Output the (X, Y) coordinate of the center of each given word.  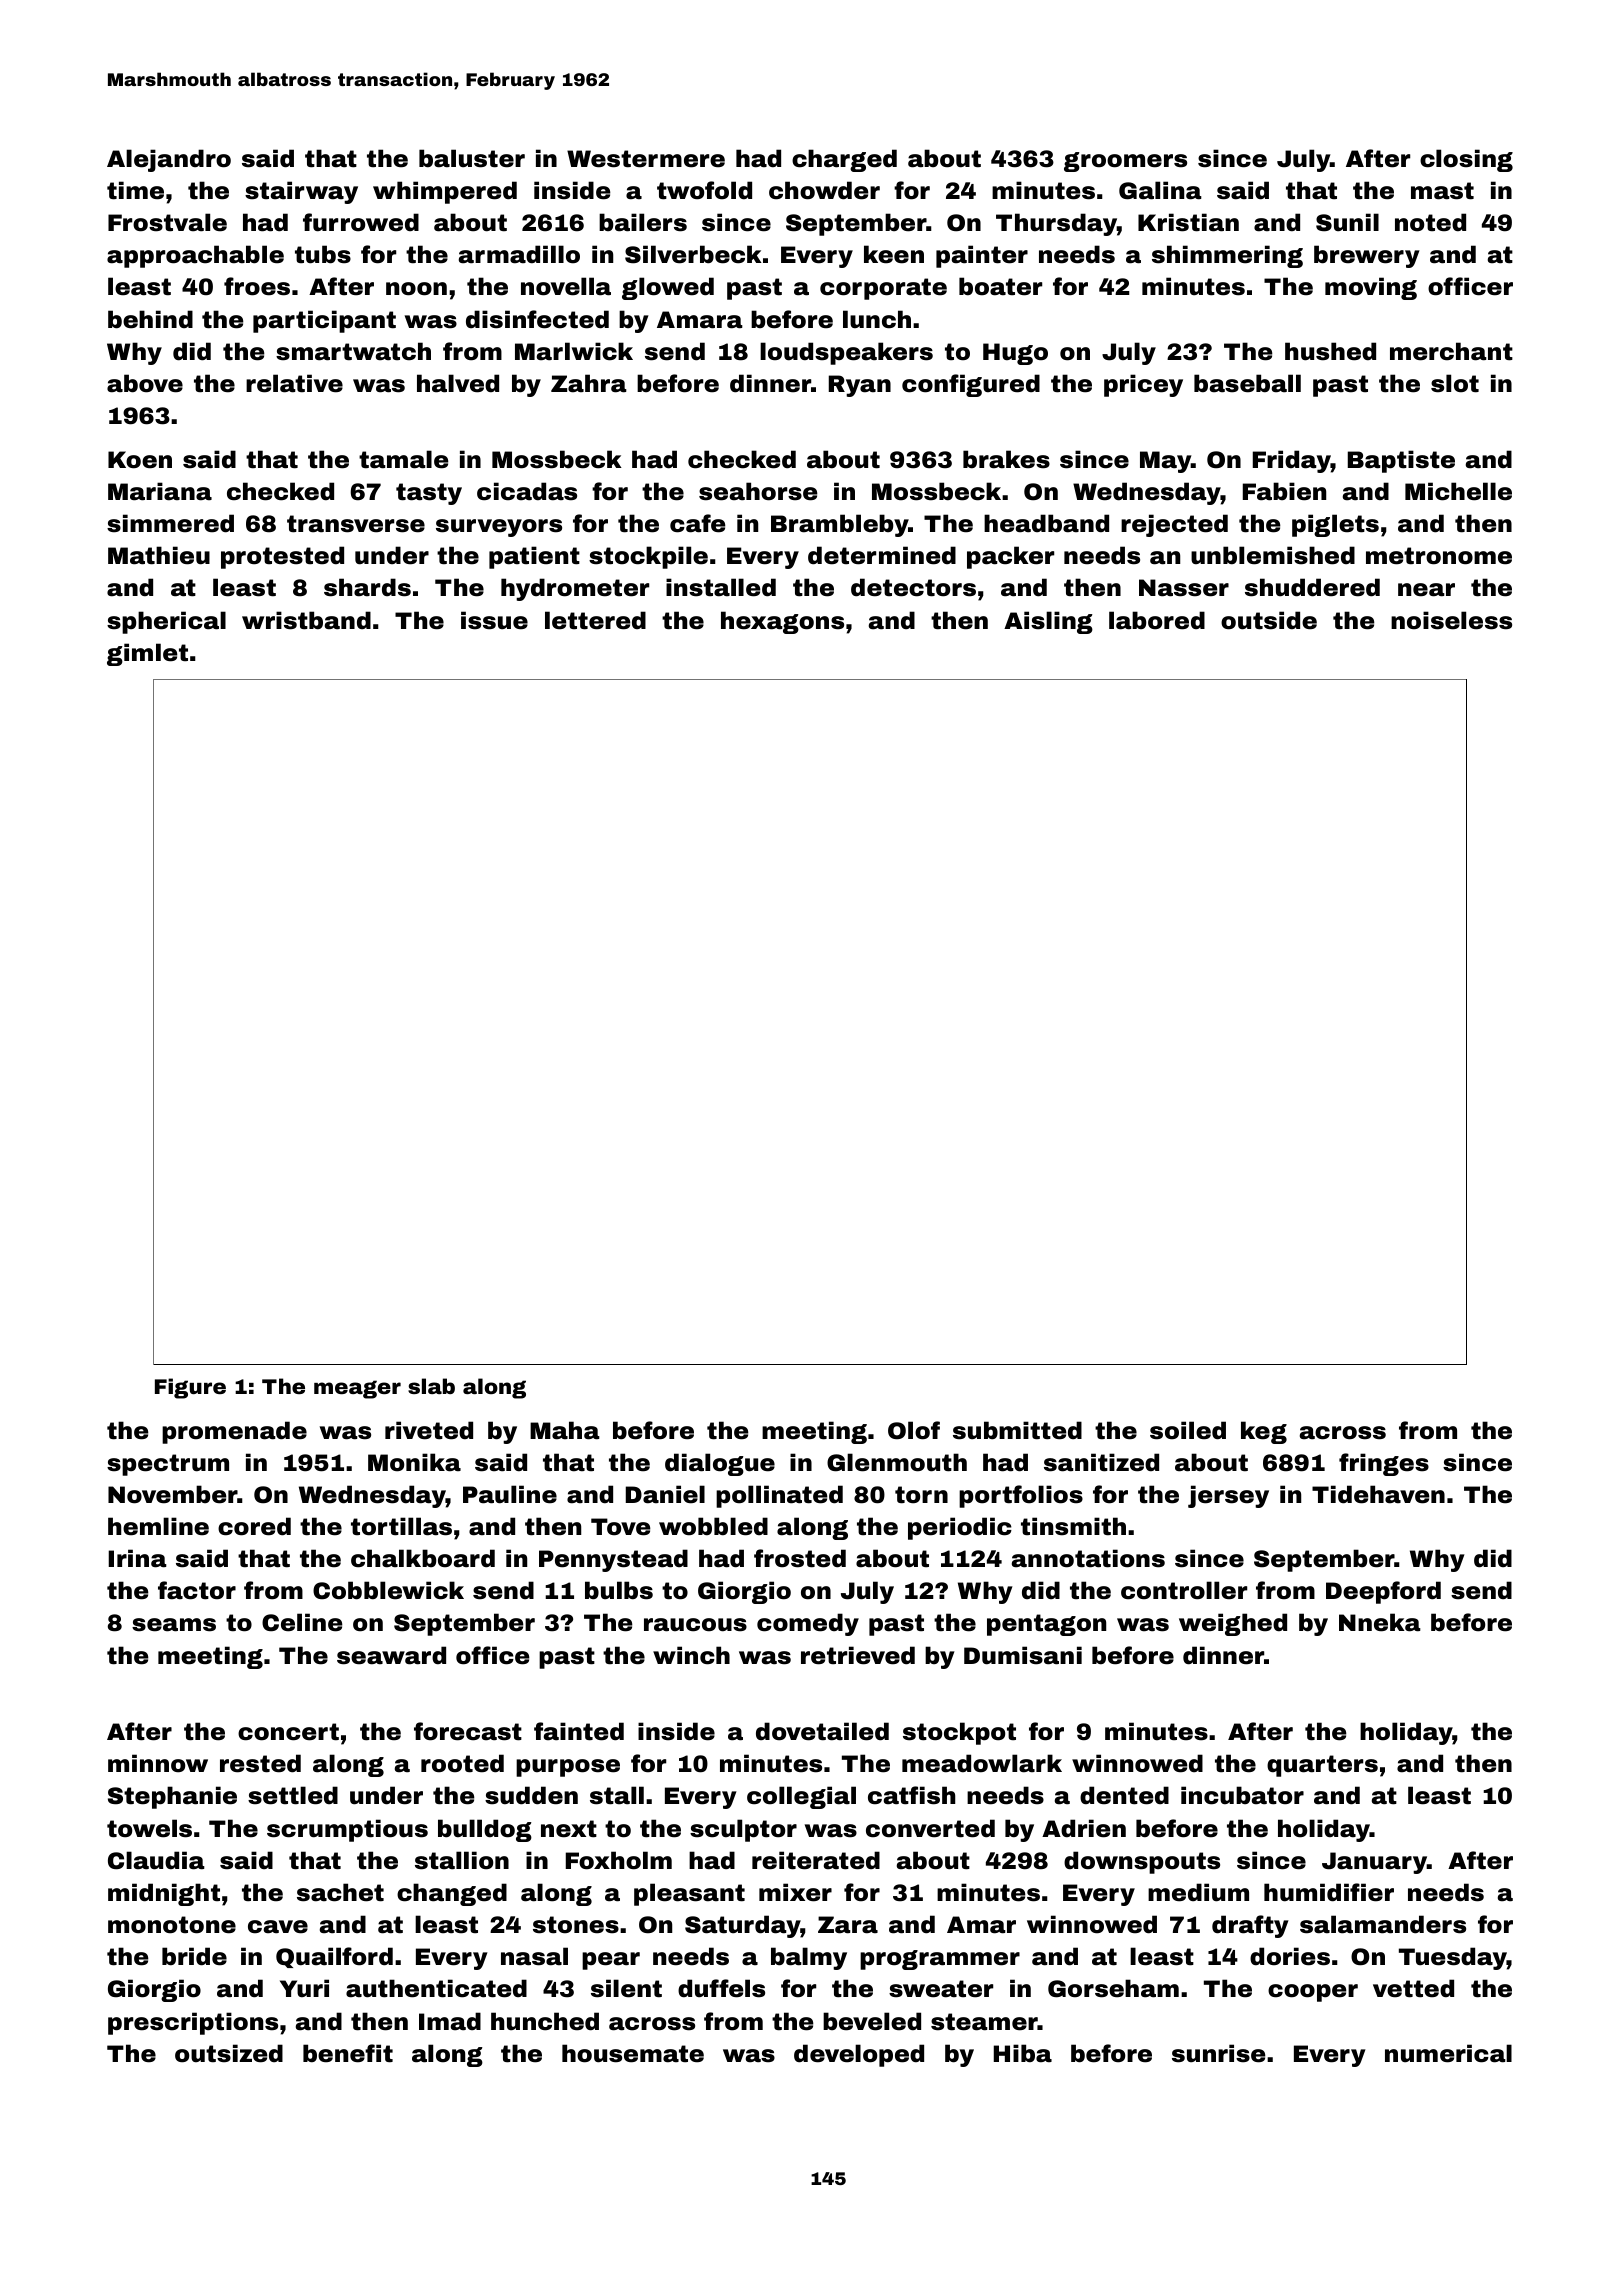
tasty (429, 494)
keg (1264, 1432)
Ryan (860, 386)
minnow (158, 1763)
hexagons (782, 622)
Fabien (1284, 491)
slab (431, 1386)
